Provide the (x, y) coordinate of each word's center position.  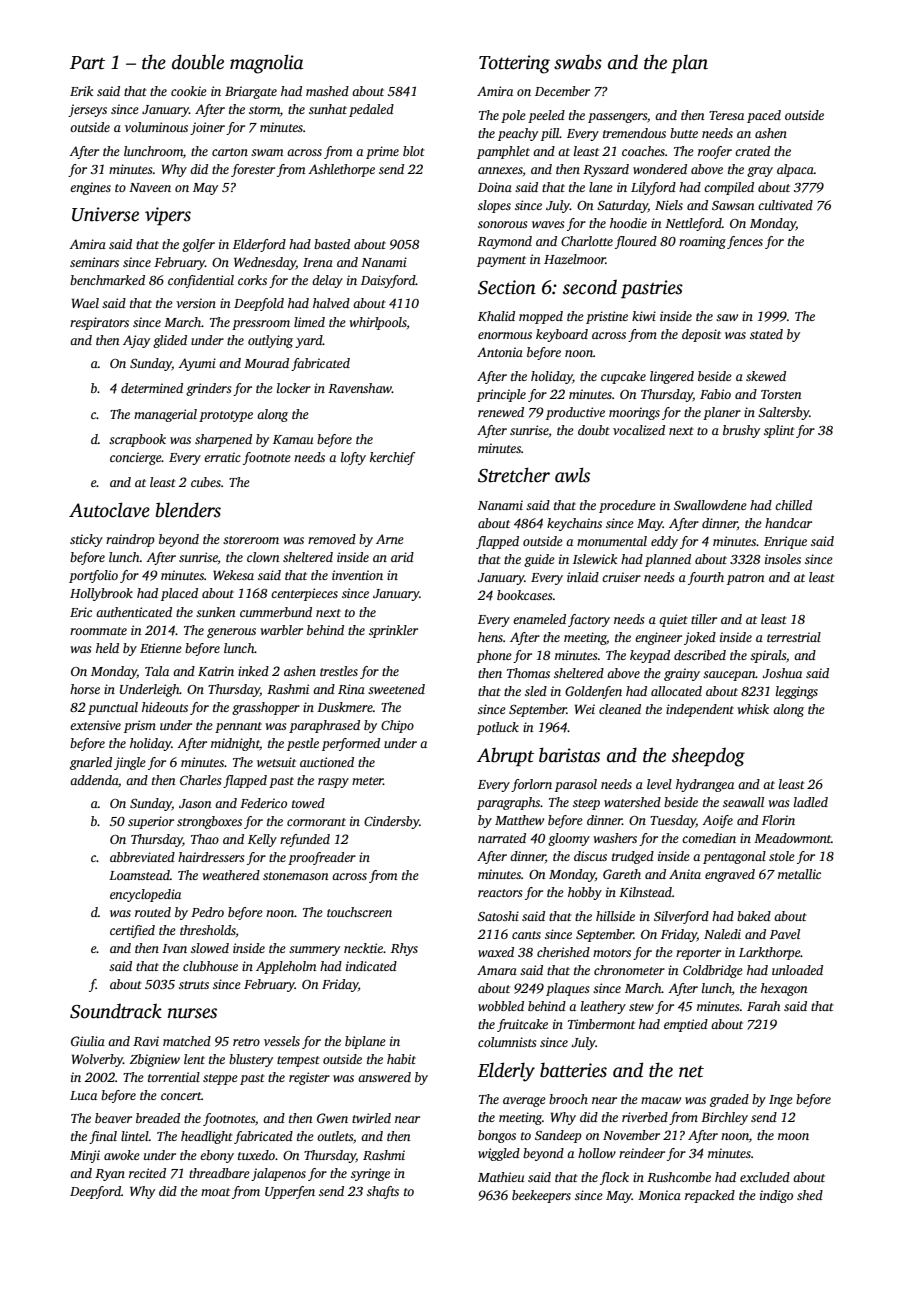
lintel (135, 1136)
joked (700, 638)
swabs (578, 62)
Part (87, 63)
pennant (238, 727)
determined (152, 388)
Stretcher (514, 475)
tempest (298, 1061)
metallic (799, 874)
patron (746, 579)
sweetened (396, 689)
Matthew (519, 820)
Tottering (514, 64)
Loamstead (139, 875)
